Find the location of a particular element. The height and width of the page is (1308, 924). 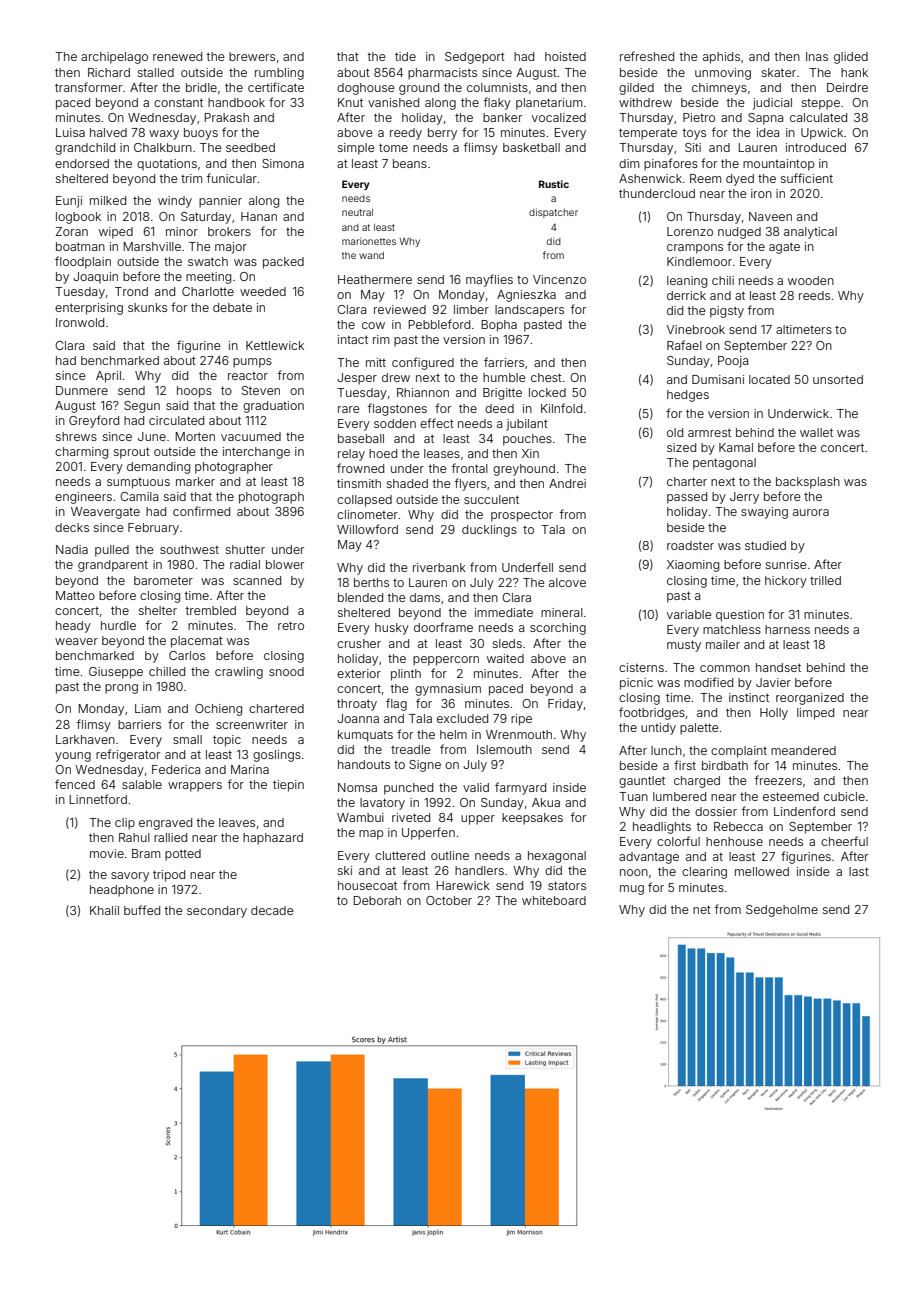

marker is located at coordinates (195, 481).
